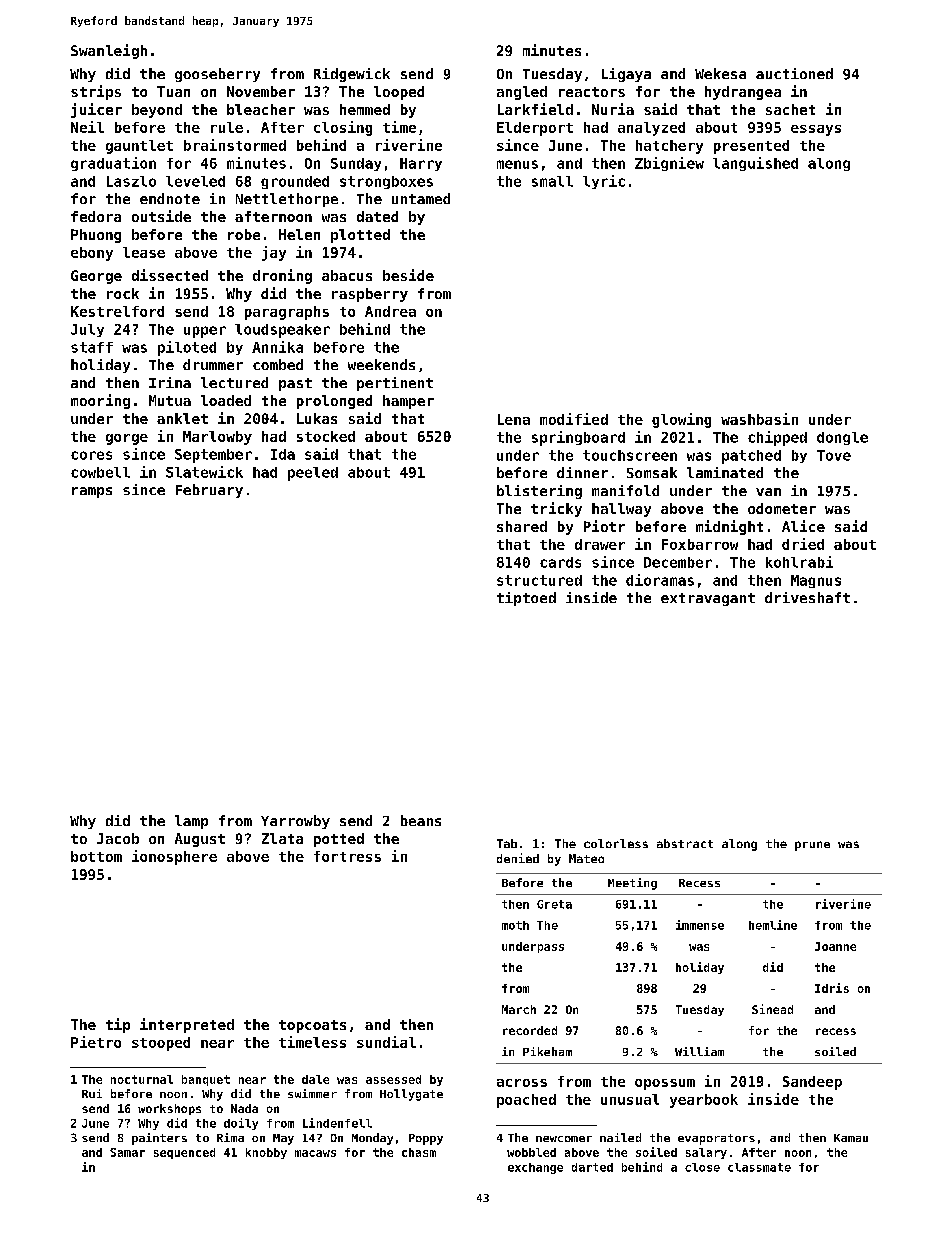  I want to click on shared, so click(522, 526).
